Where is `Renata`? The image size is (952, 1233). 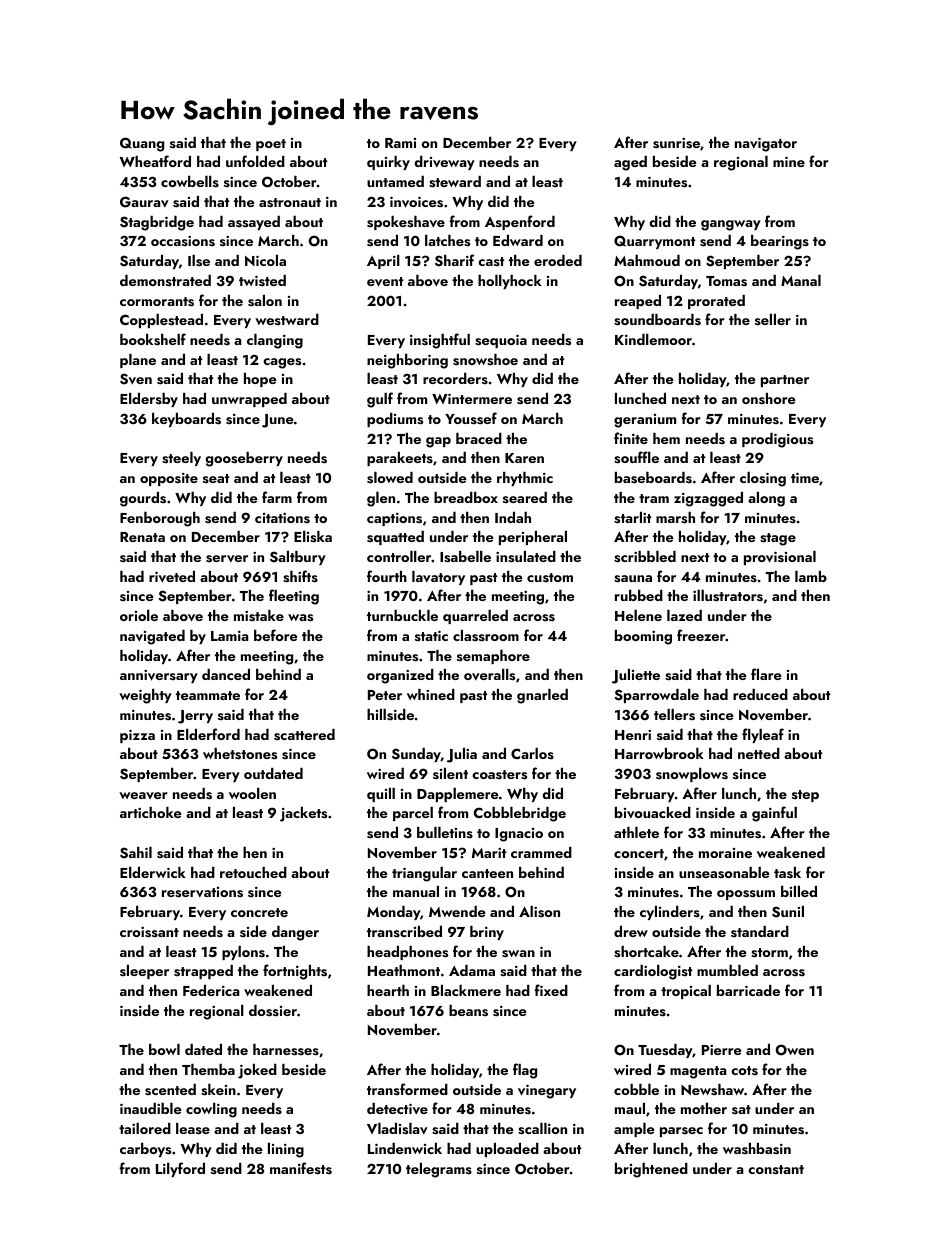
Renata is located at coordinates (142, 537).
